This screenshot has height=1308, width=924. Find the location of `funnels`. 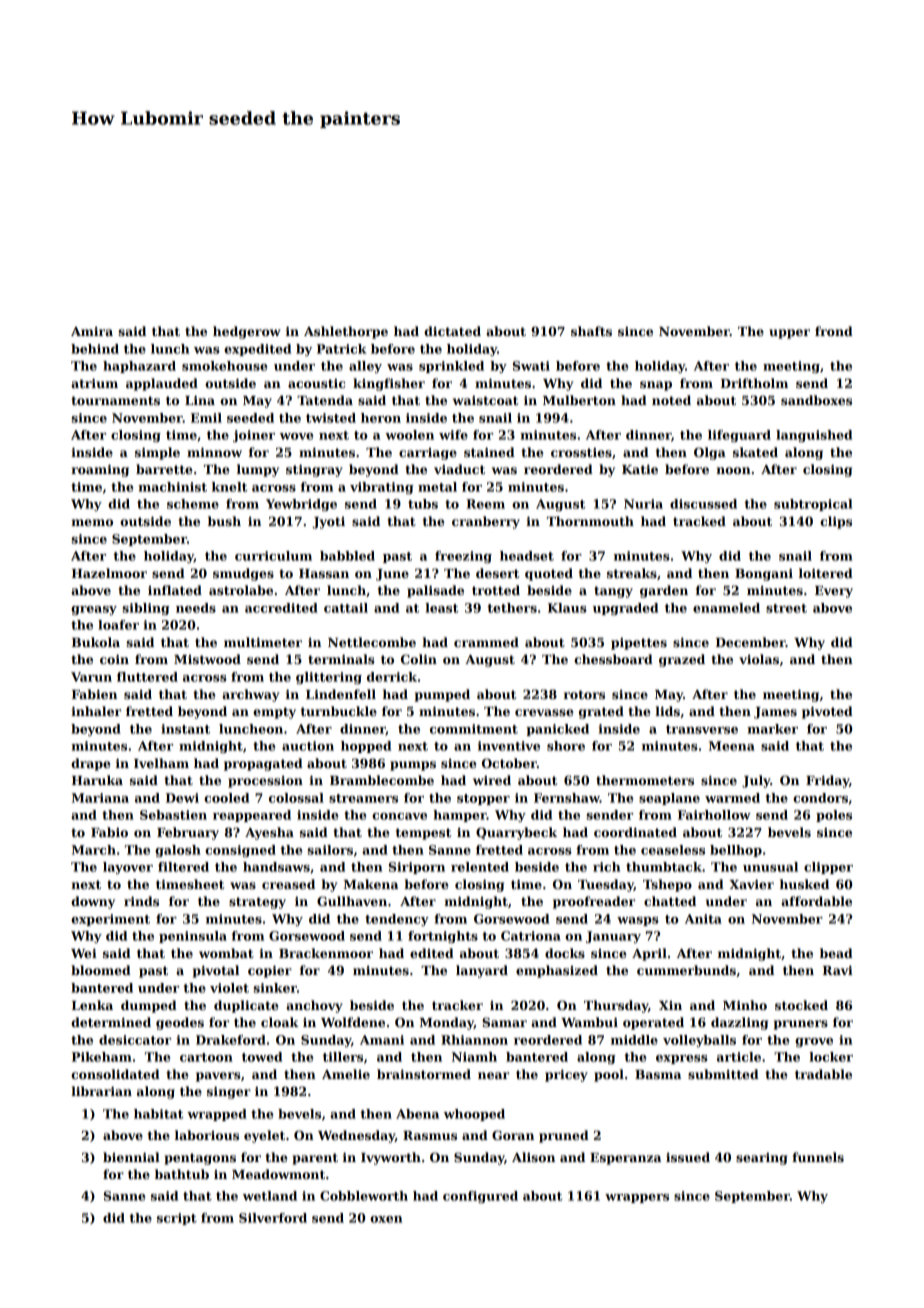

funnels is located at coordinates (818, 1157).
